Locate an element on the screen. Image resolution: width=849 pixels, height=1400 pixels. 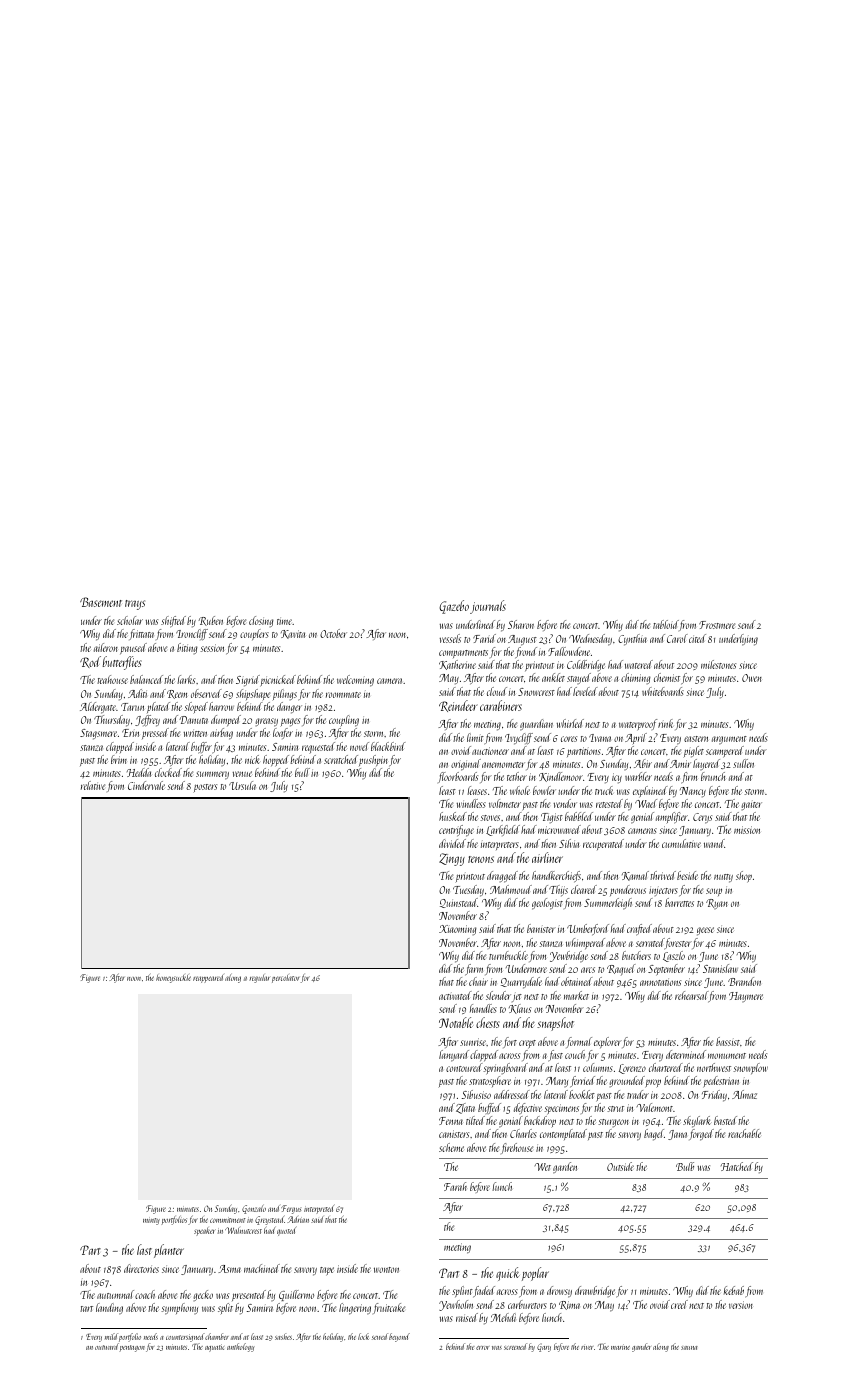
October is located at coordinates (333, 633).
